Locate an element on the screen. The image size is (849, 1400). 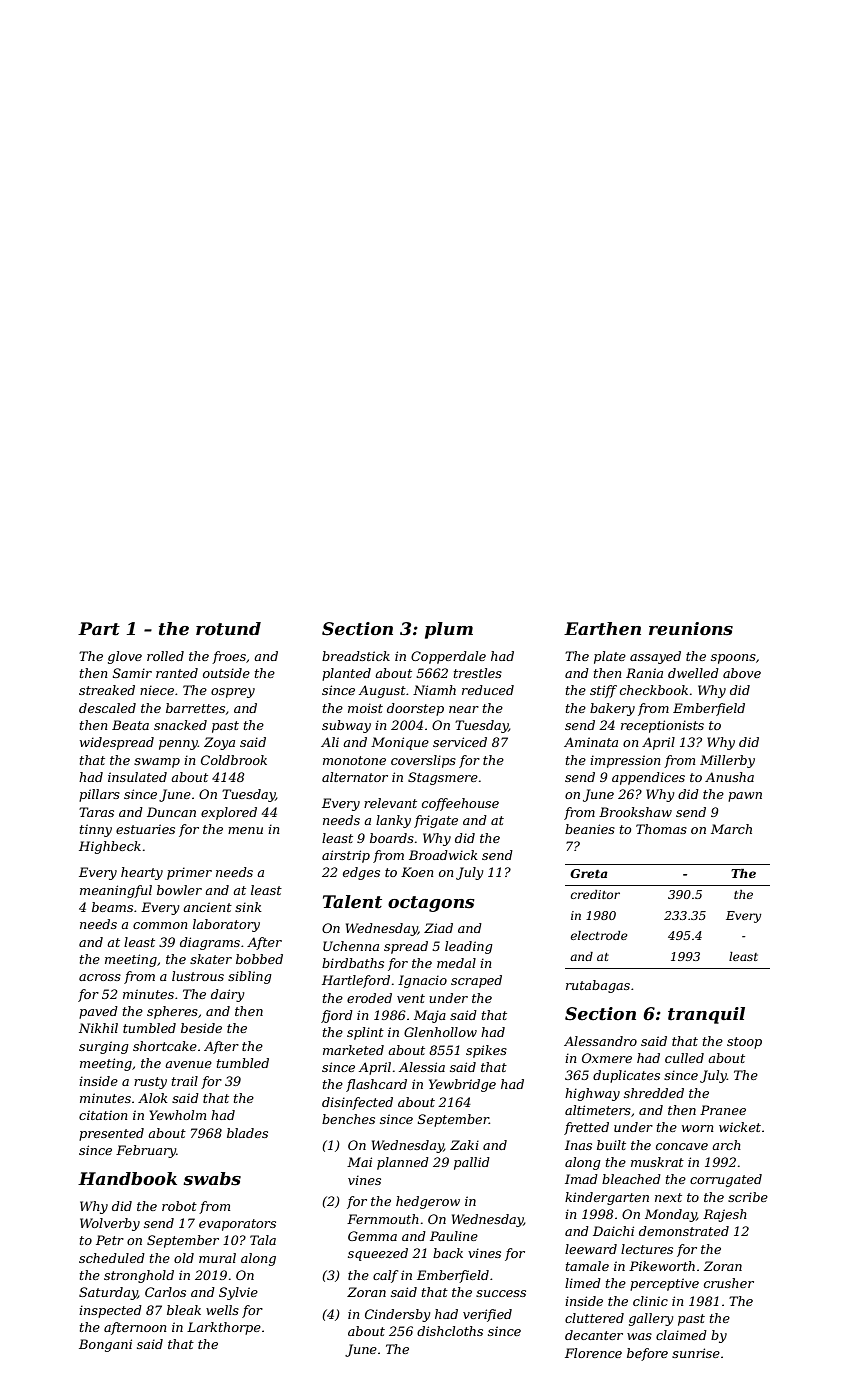
spikes is located at coordinates (486, 1051).
